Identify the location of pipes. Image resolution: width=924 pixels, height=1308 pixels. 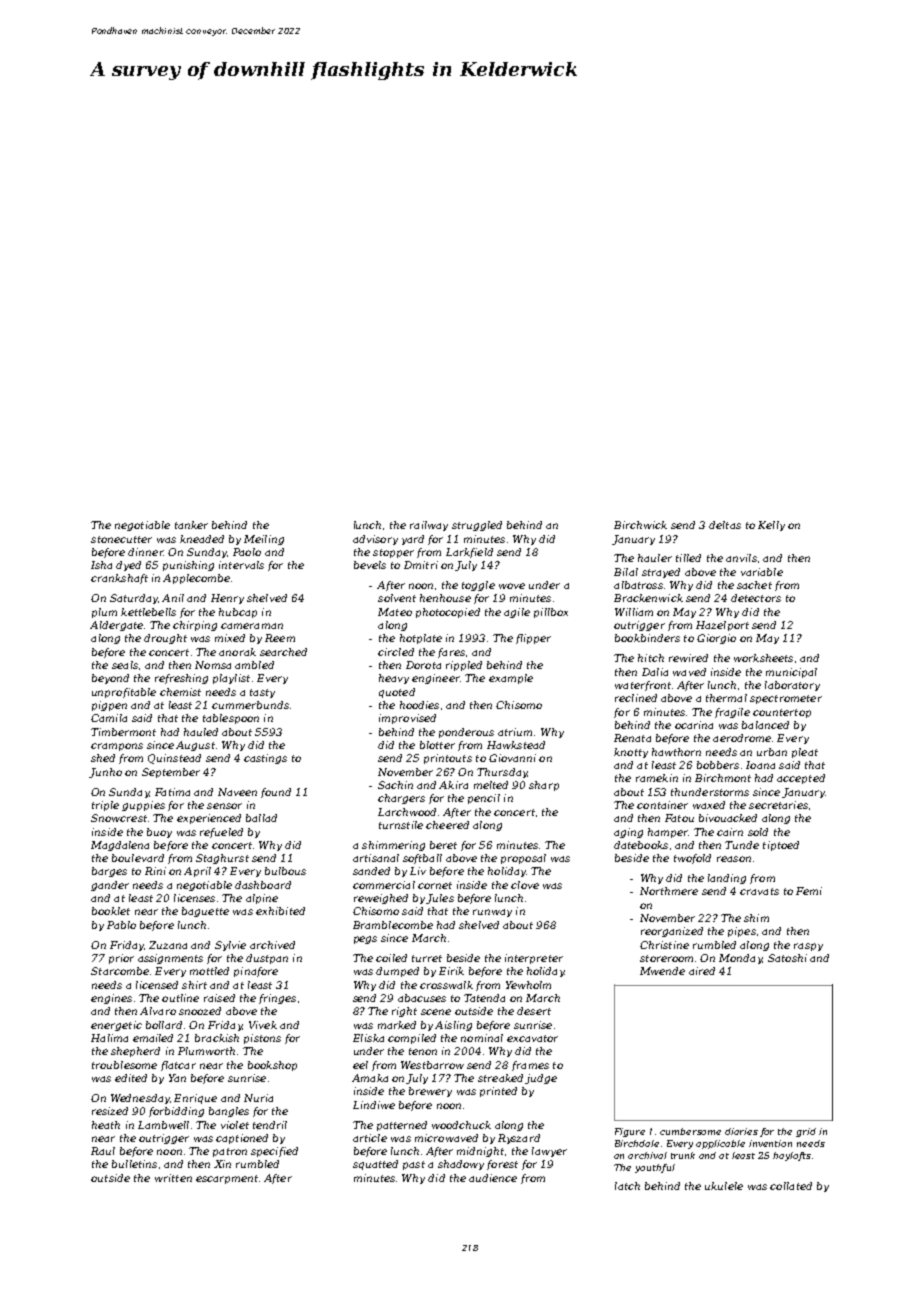
(742, 932).
